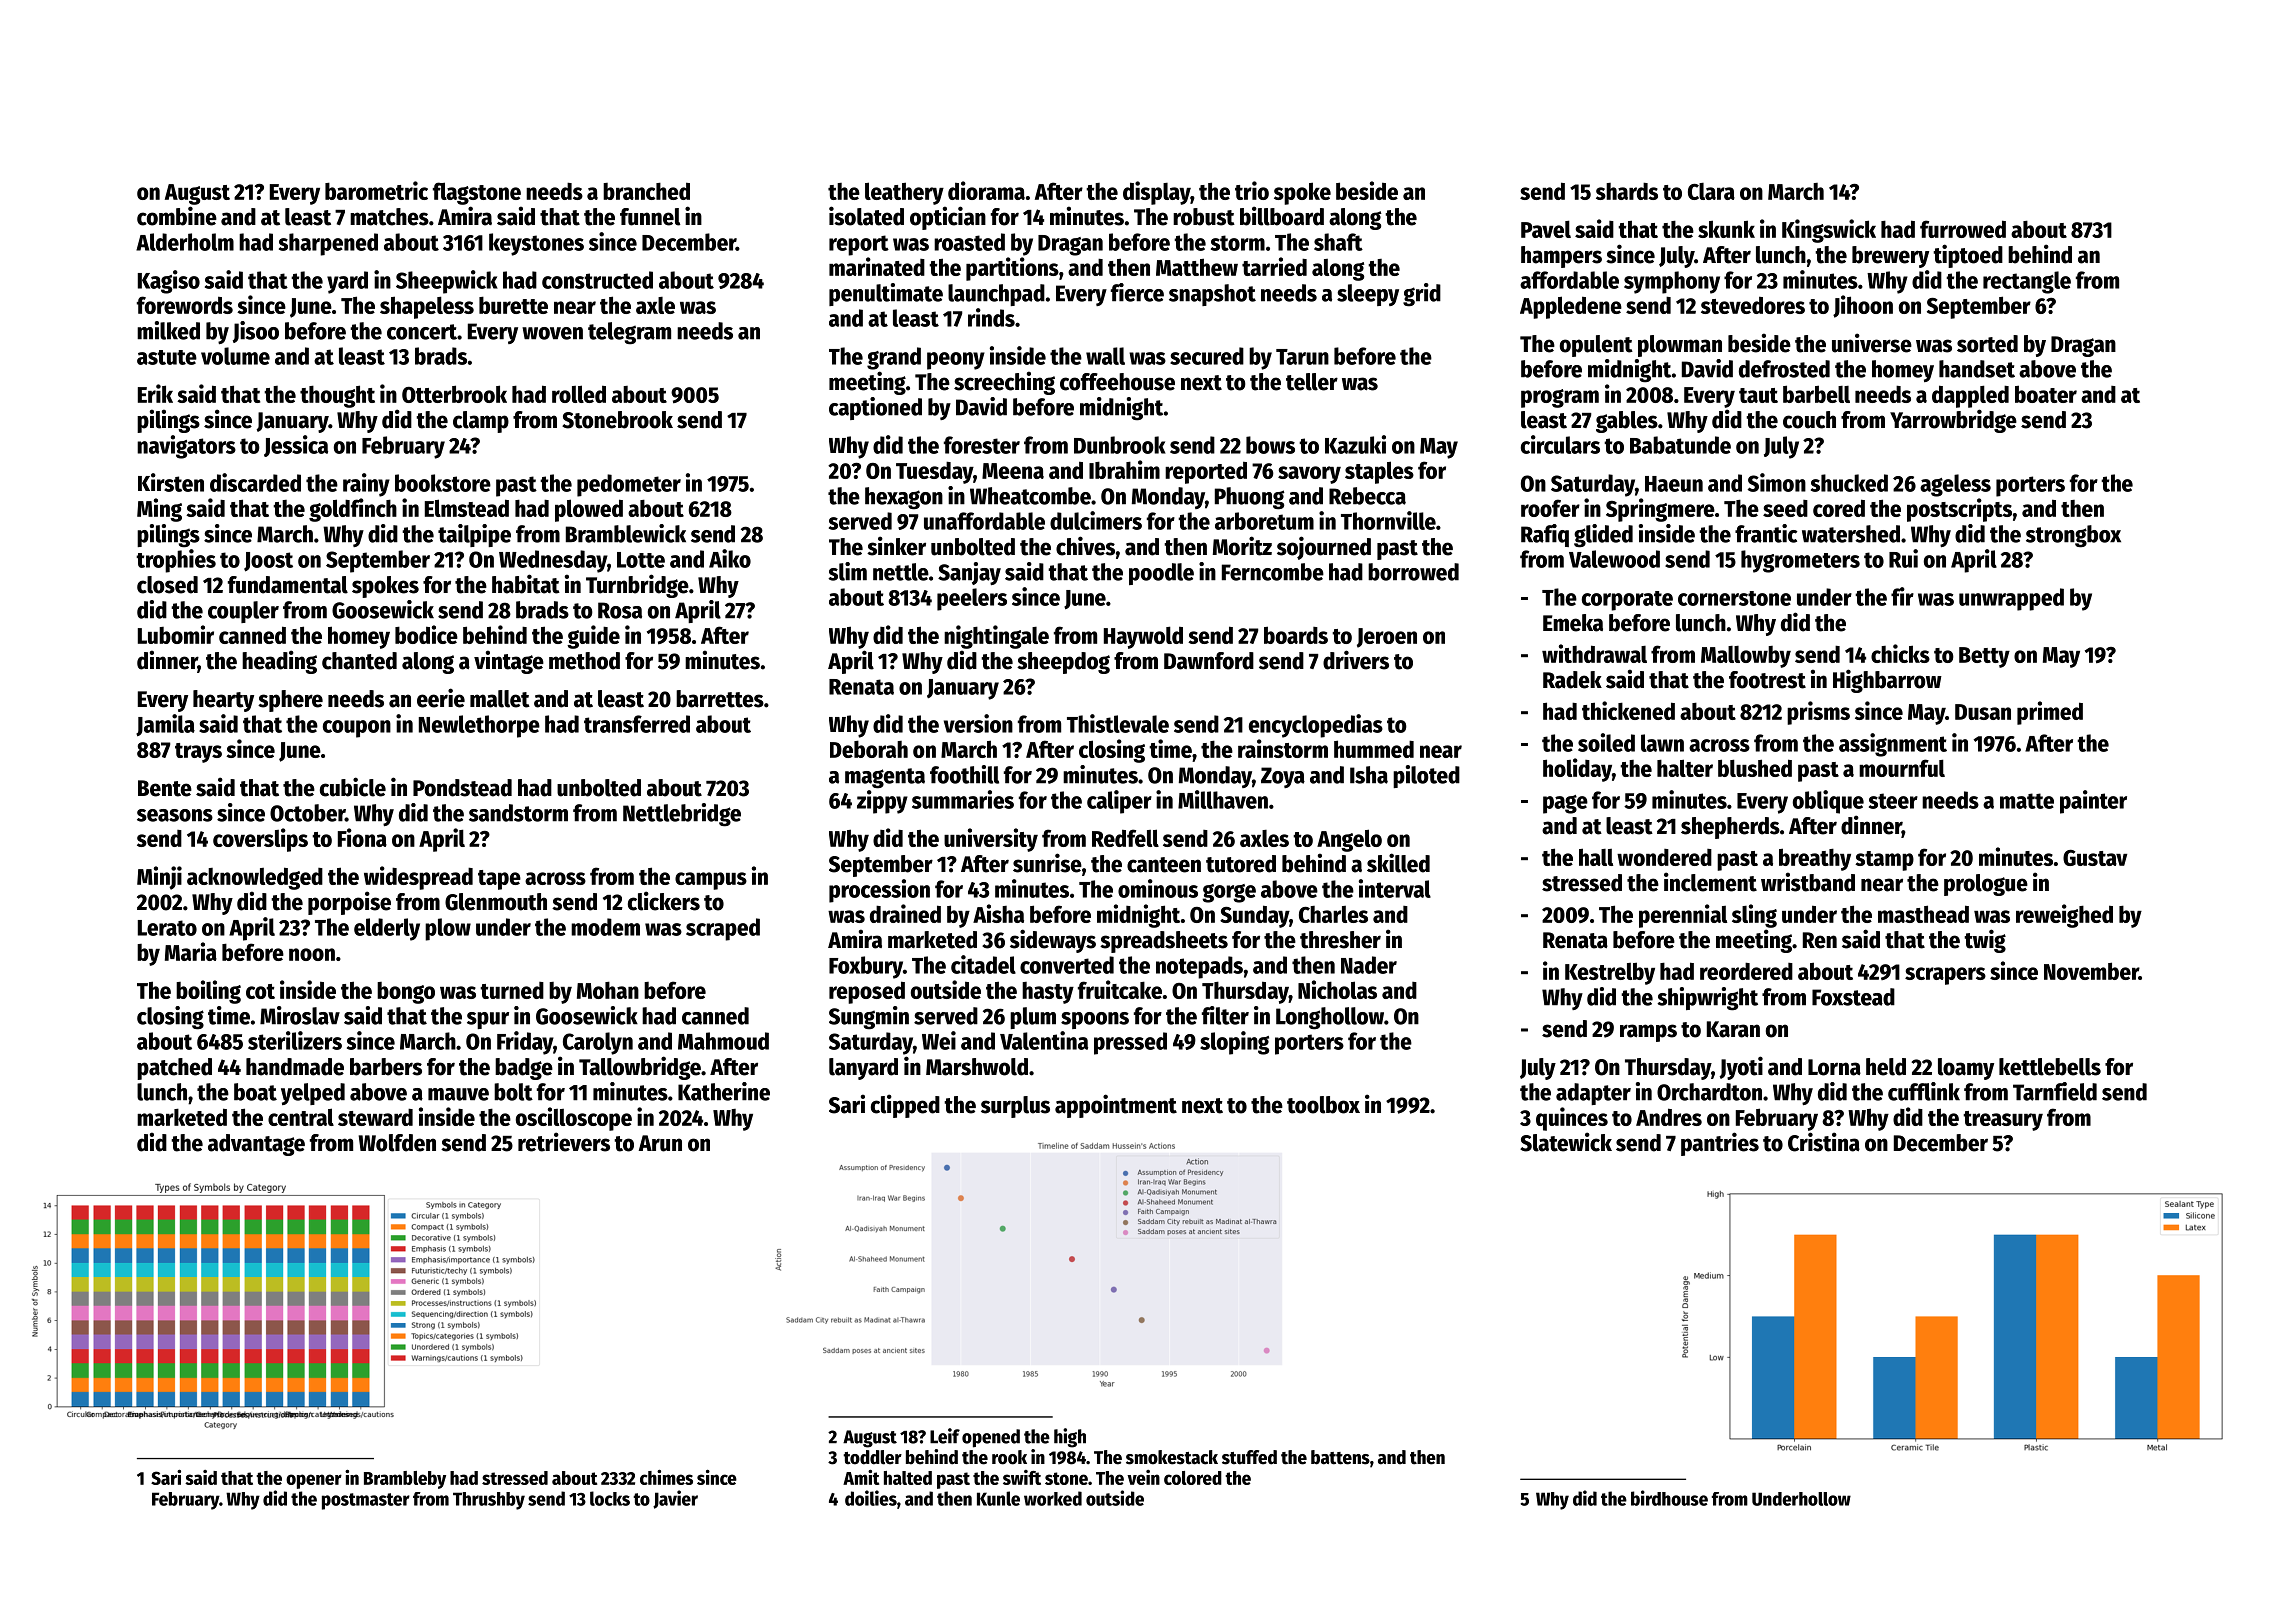  What do you see at coordinates (1672, 282) in the screenshot?
I see `symphony` at bounding box center [1672, 282].
